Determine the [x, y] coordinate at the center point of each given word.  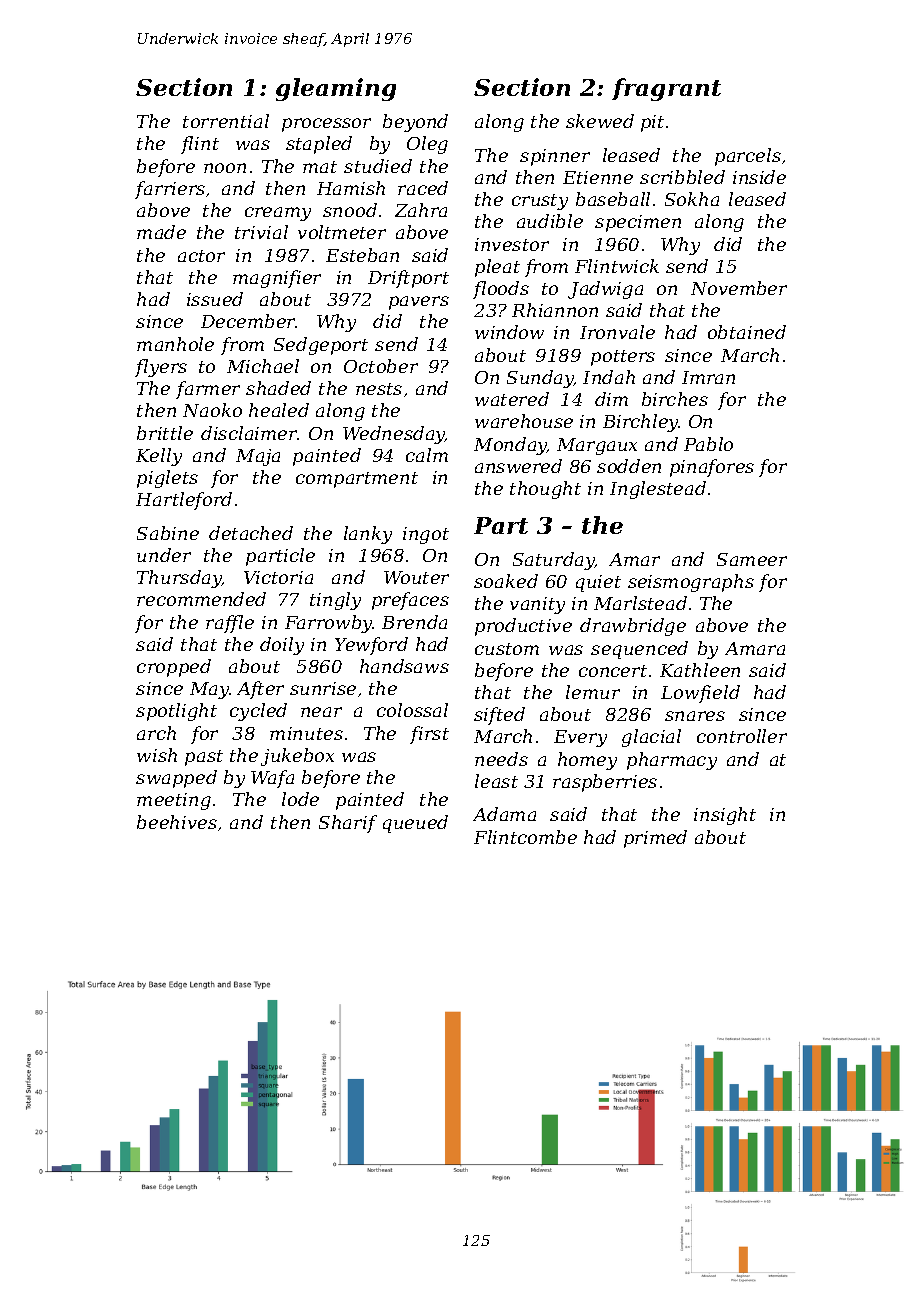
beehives [177, 822]
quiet [598, 583]
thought [545, 490]
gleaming [336, 89]
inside [759, 177]
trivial [261, 232]
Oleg [427, 145]
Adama [504, 814]
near [321, 712]
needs [501, 759]
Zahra [421, 210]
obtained [747, 332]
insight [725, 816]
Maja [258, 457]
